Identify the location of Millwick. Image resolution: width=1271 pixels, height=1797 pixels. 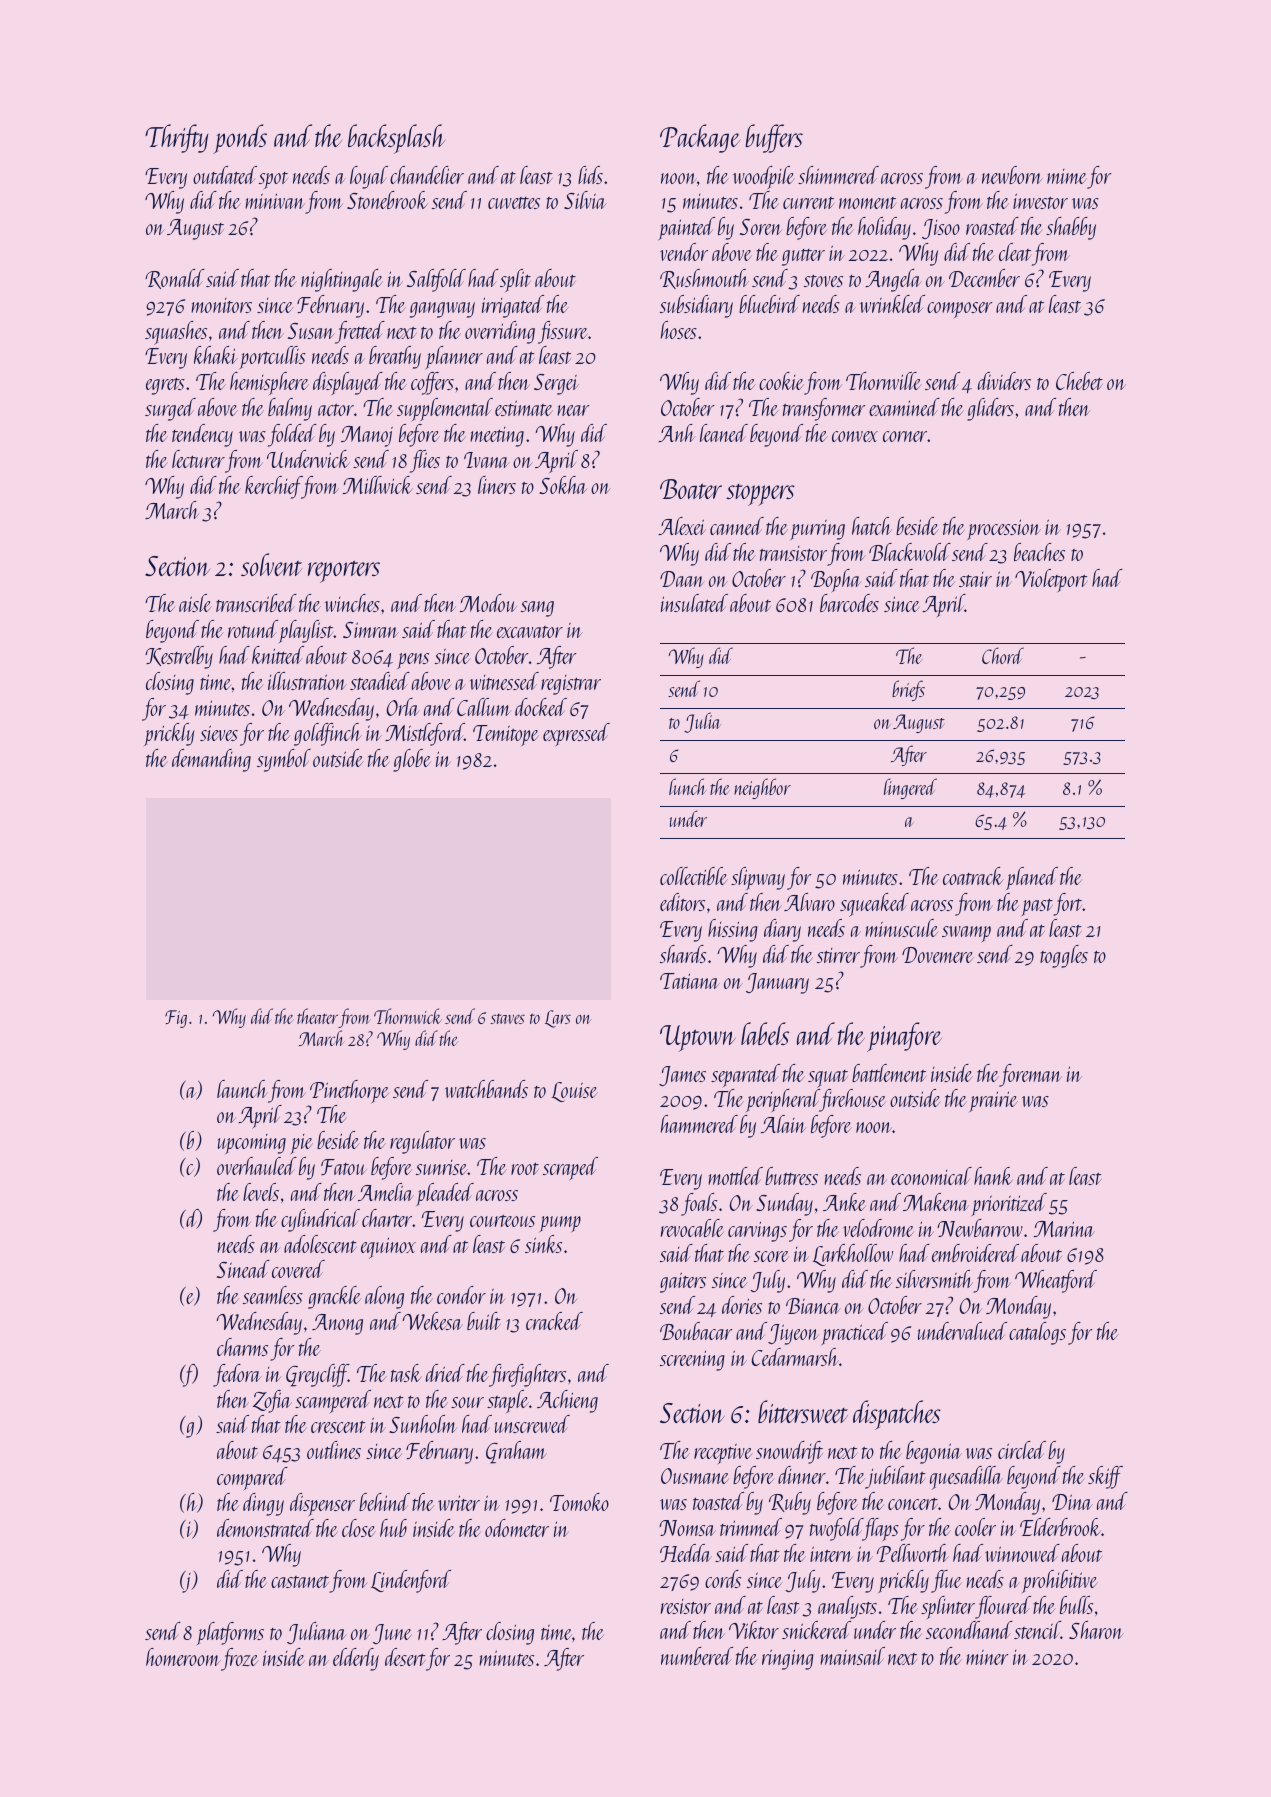
(378, 485).
